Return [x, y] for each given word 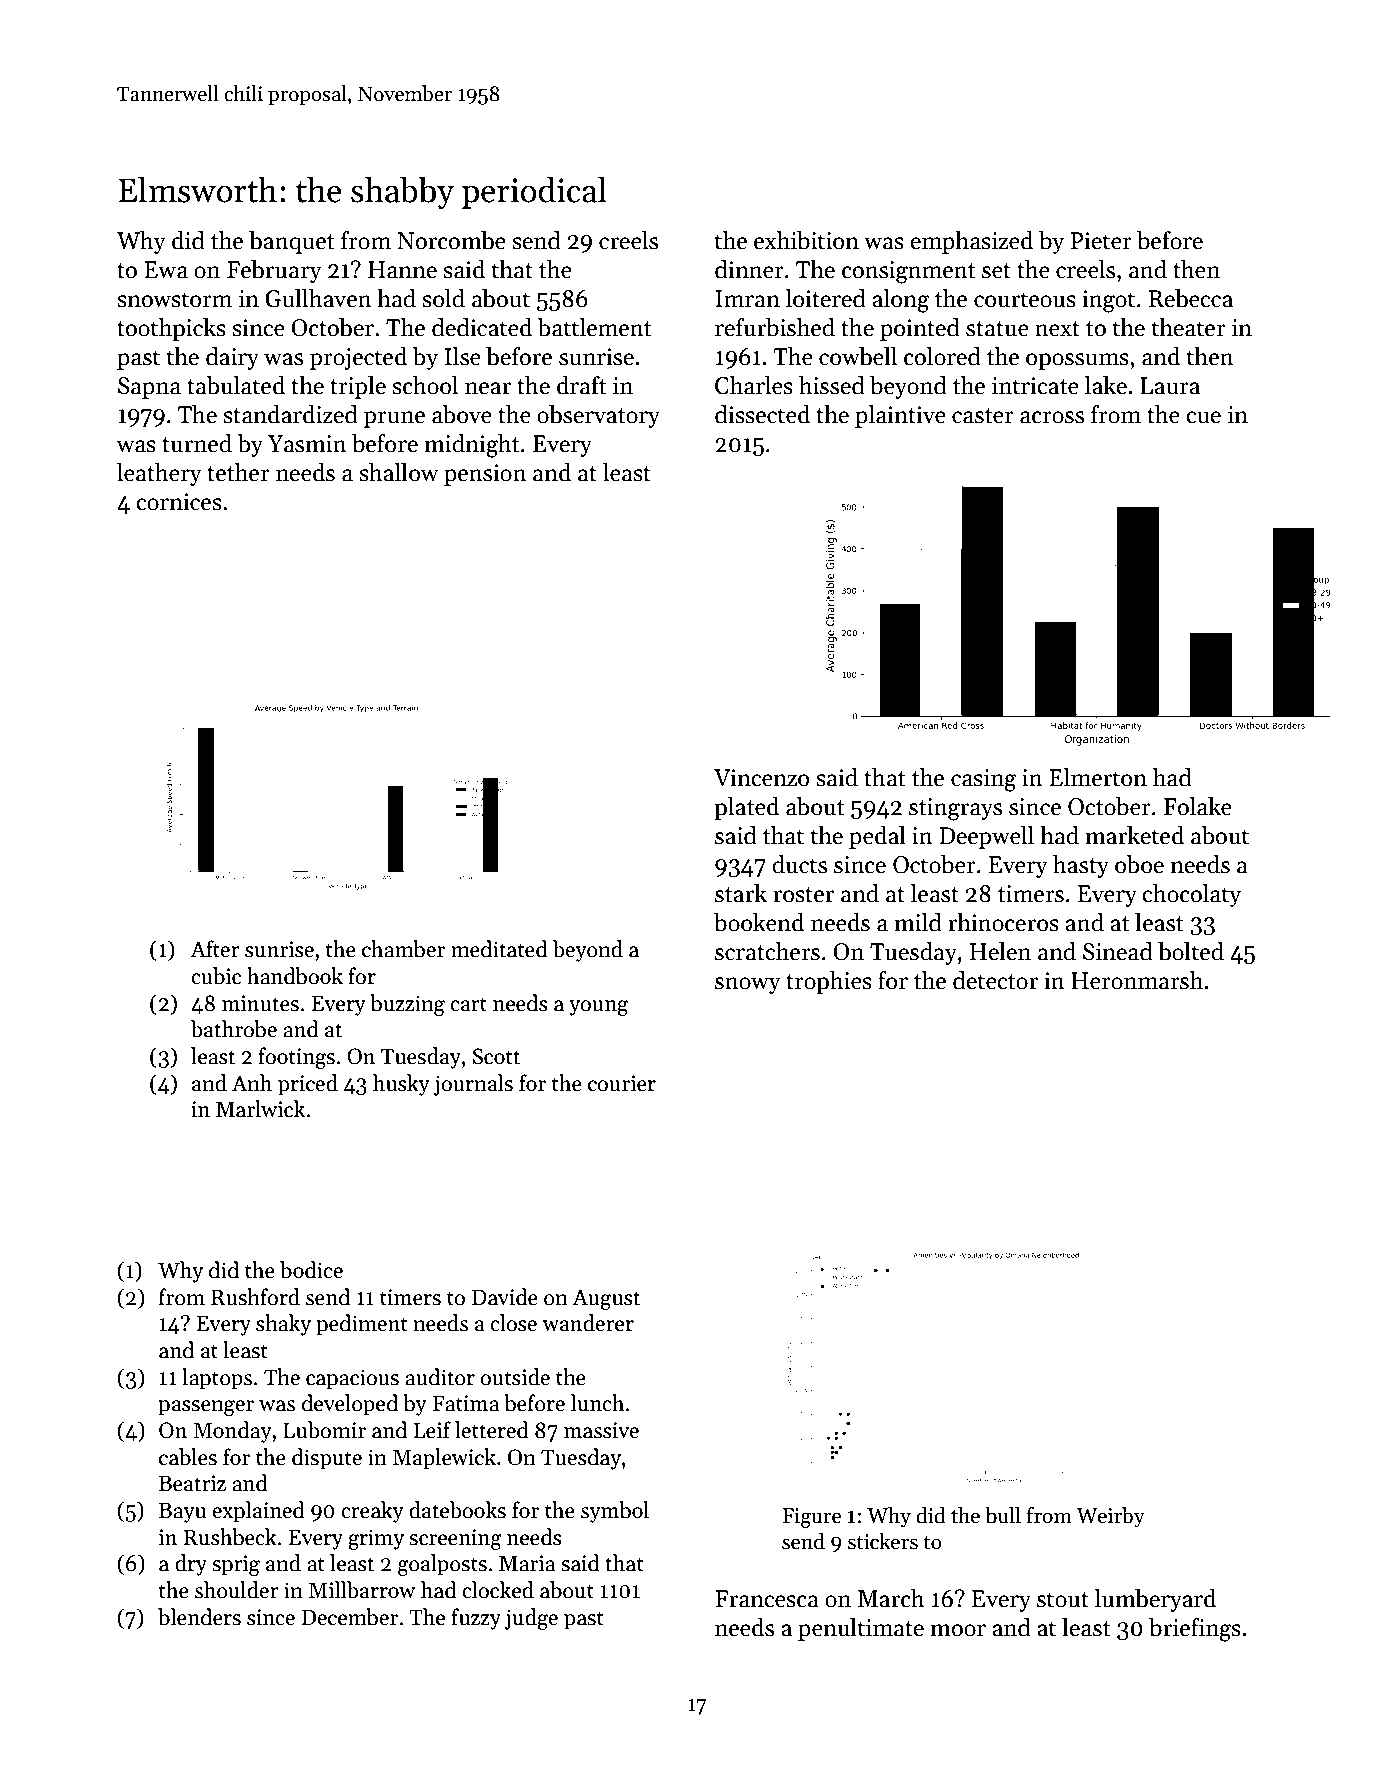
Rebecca [1191, 298]
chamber [403, 949]
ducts [799, 864]
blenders [199, 1617]
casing [983, 780]
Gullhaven [318, 298]
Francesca [767, 1599]
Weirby [1110, 1517]
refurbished [775, 327]
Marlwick [260, 1109]
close [513, 1323]
